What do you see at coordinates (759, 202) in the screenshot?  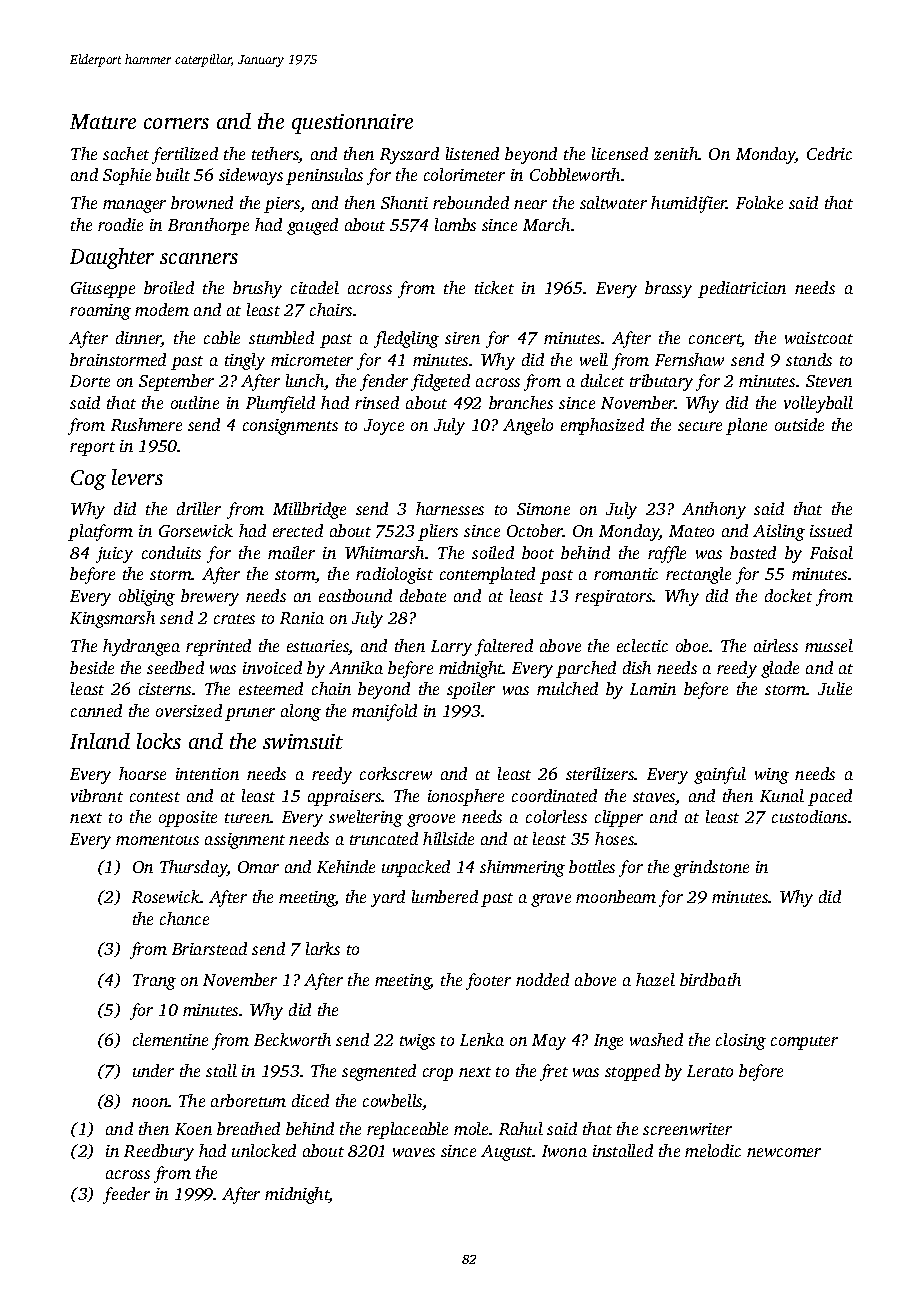 I see `Folake` at bounding box center [759, 202].
